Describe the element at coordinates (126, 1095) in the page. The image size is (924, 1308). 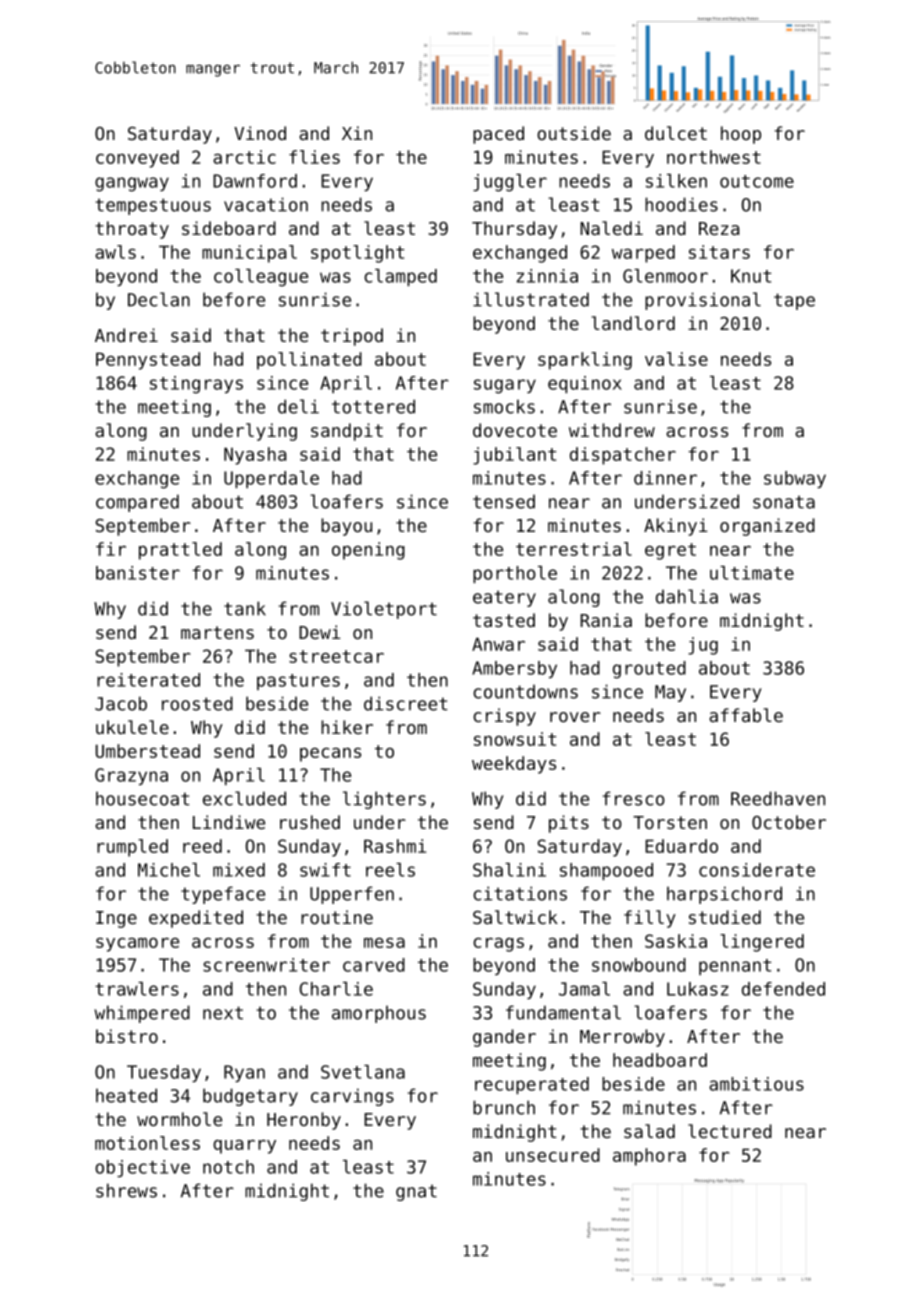
I see `heated` at that location.
